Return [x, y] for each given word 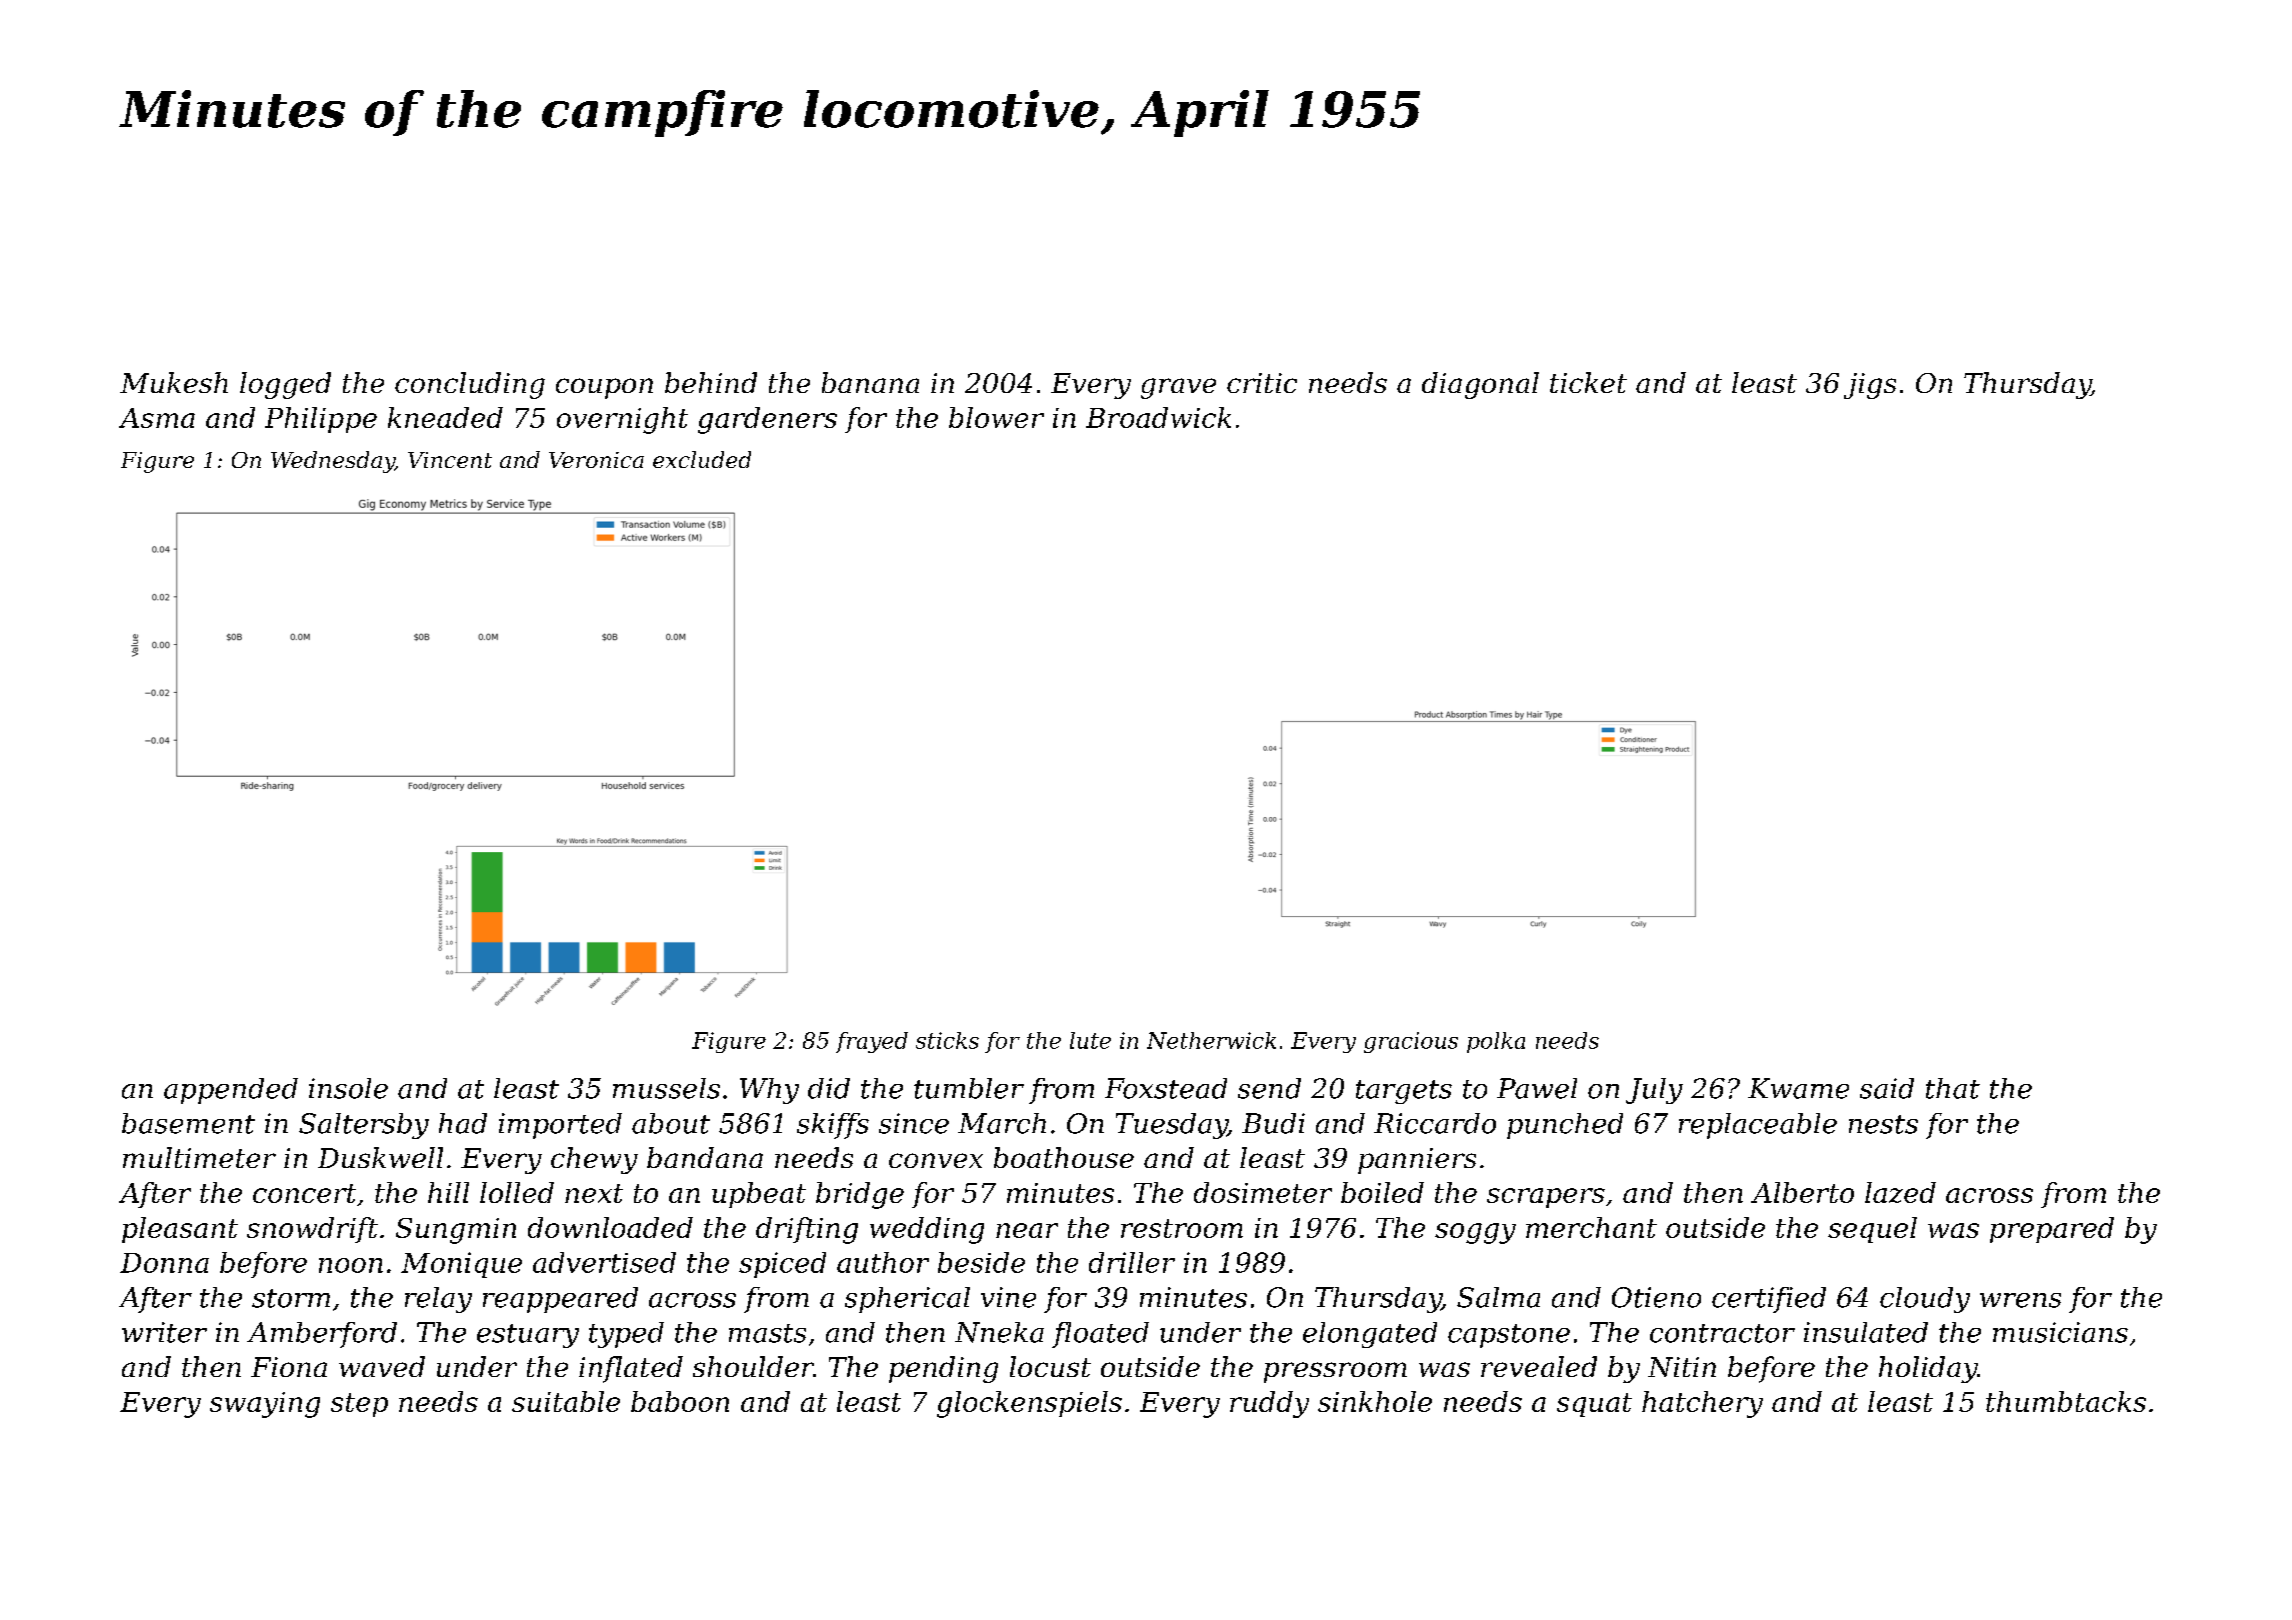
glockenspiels [1029, 1404]
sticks [947, 1040]
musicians [2060, 1332]
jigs [1870, 386]
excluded [702, 459]
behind [711, 382]
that [1953, 1088]
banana [870, 382]
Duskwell [380, 1157]
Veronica [596, 460]
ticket [1588, 382]
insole [348, 1088]
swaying [265, 1405]
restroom [1182, 1228]
